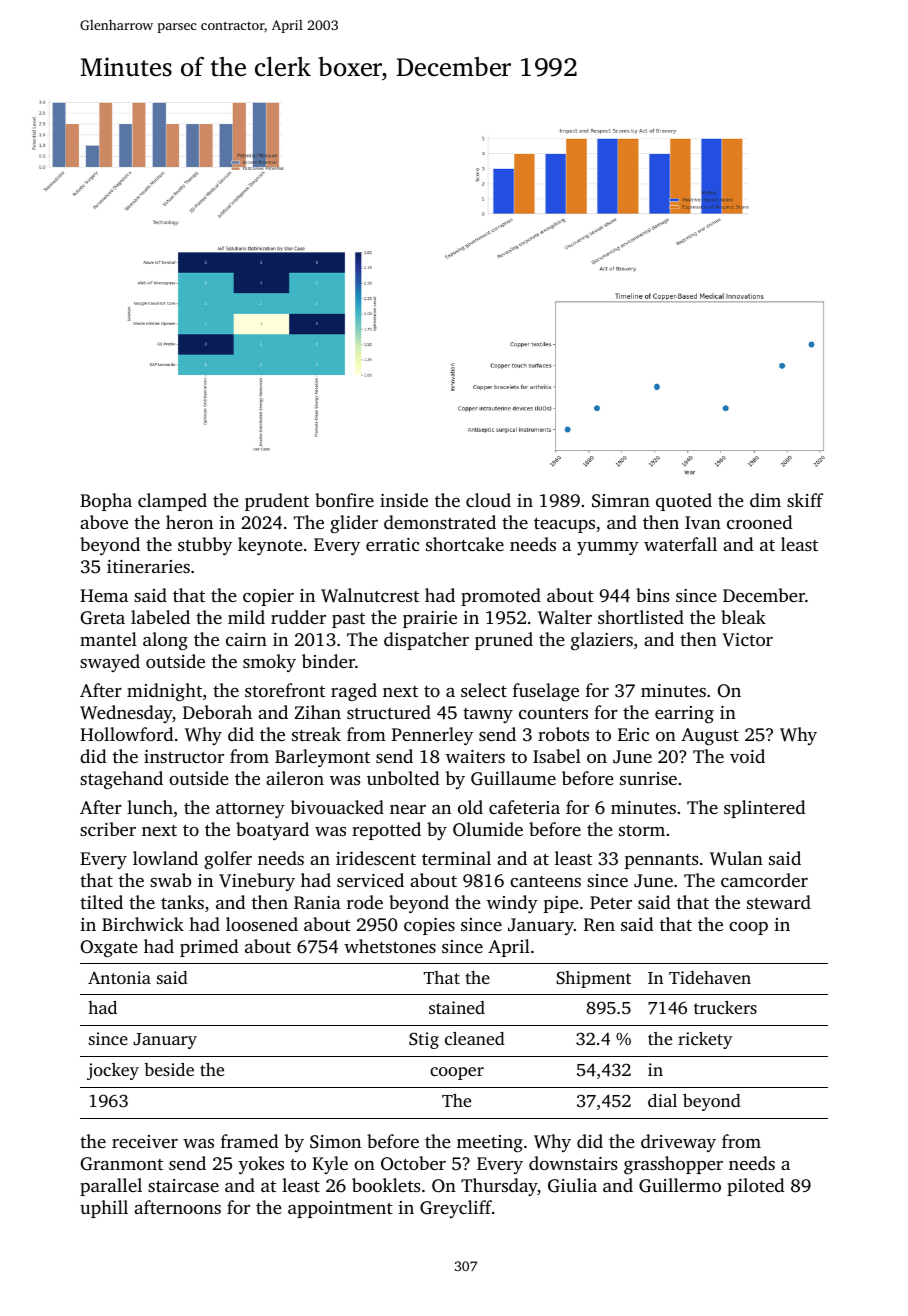  I want to click on clamped, so click(172, 502).
